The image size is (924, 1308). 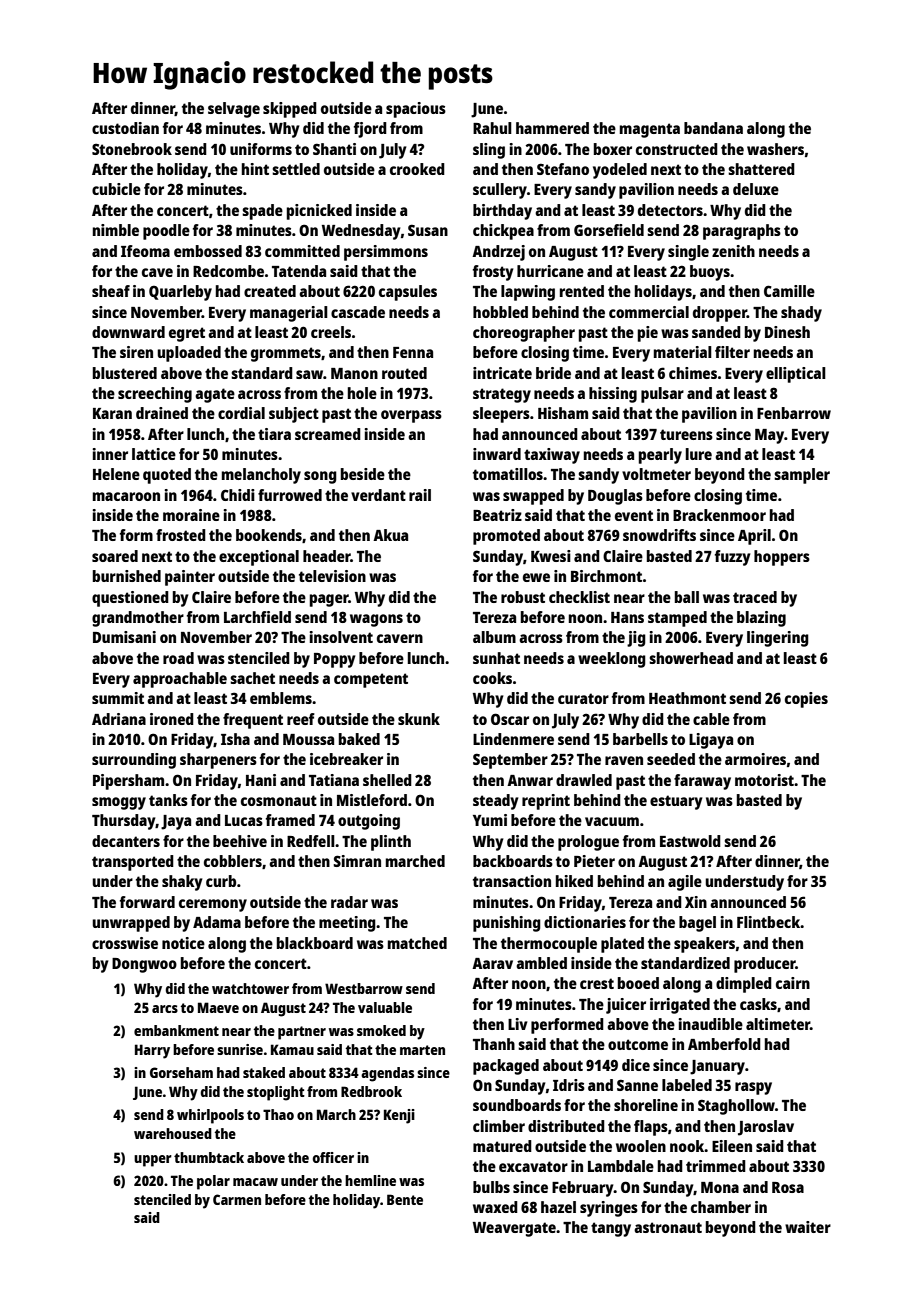 I want to click on punishing, so click(x=507, y=924).
